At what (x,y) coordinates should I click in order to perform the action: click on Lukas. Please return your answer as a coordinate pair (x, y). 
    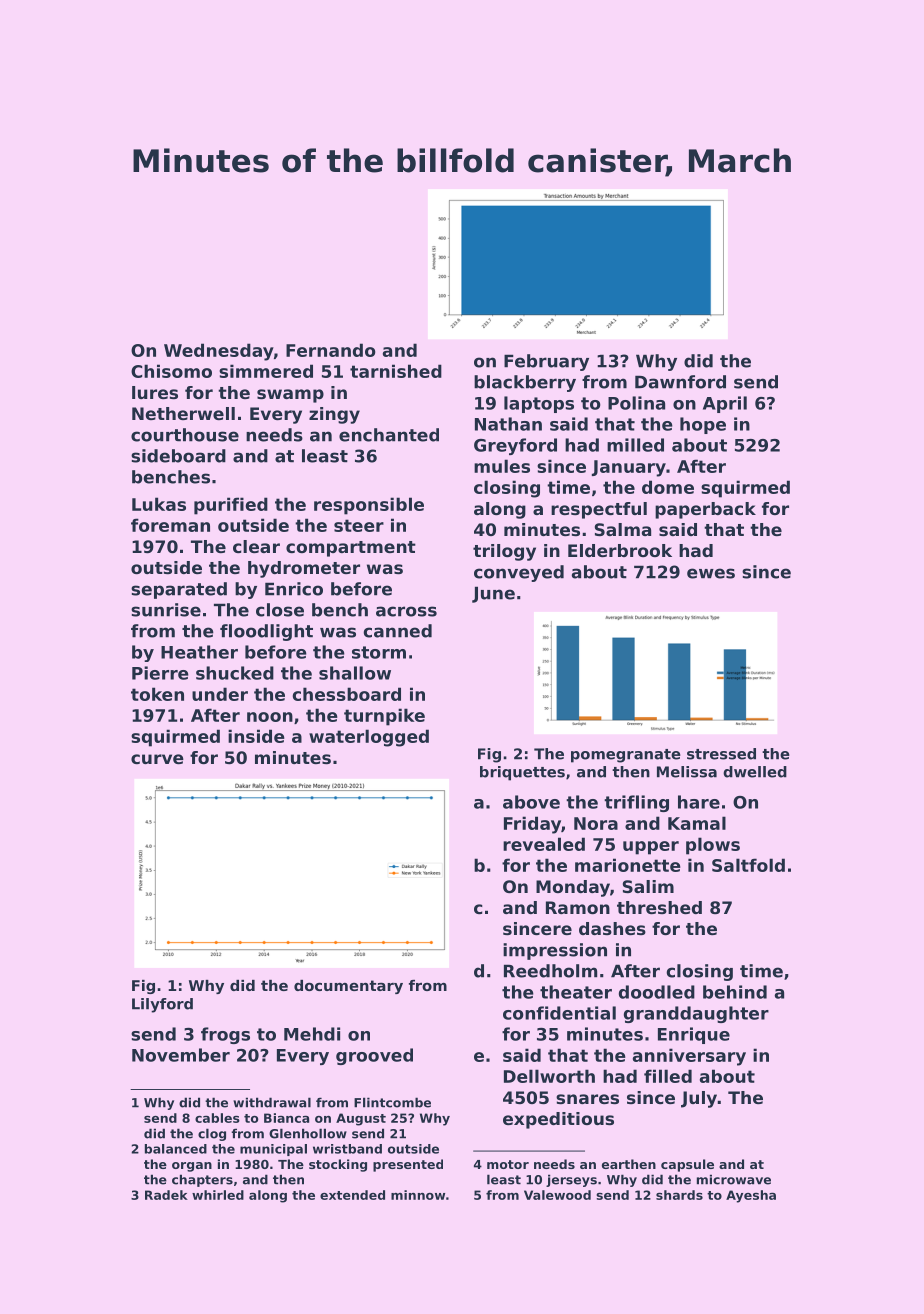
    Looking at the image, I should click on (159, 504).
